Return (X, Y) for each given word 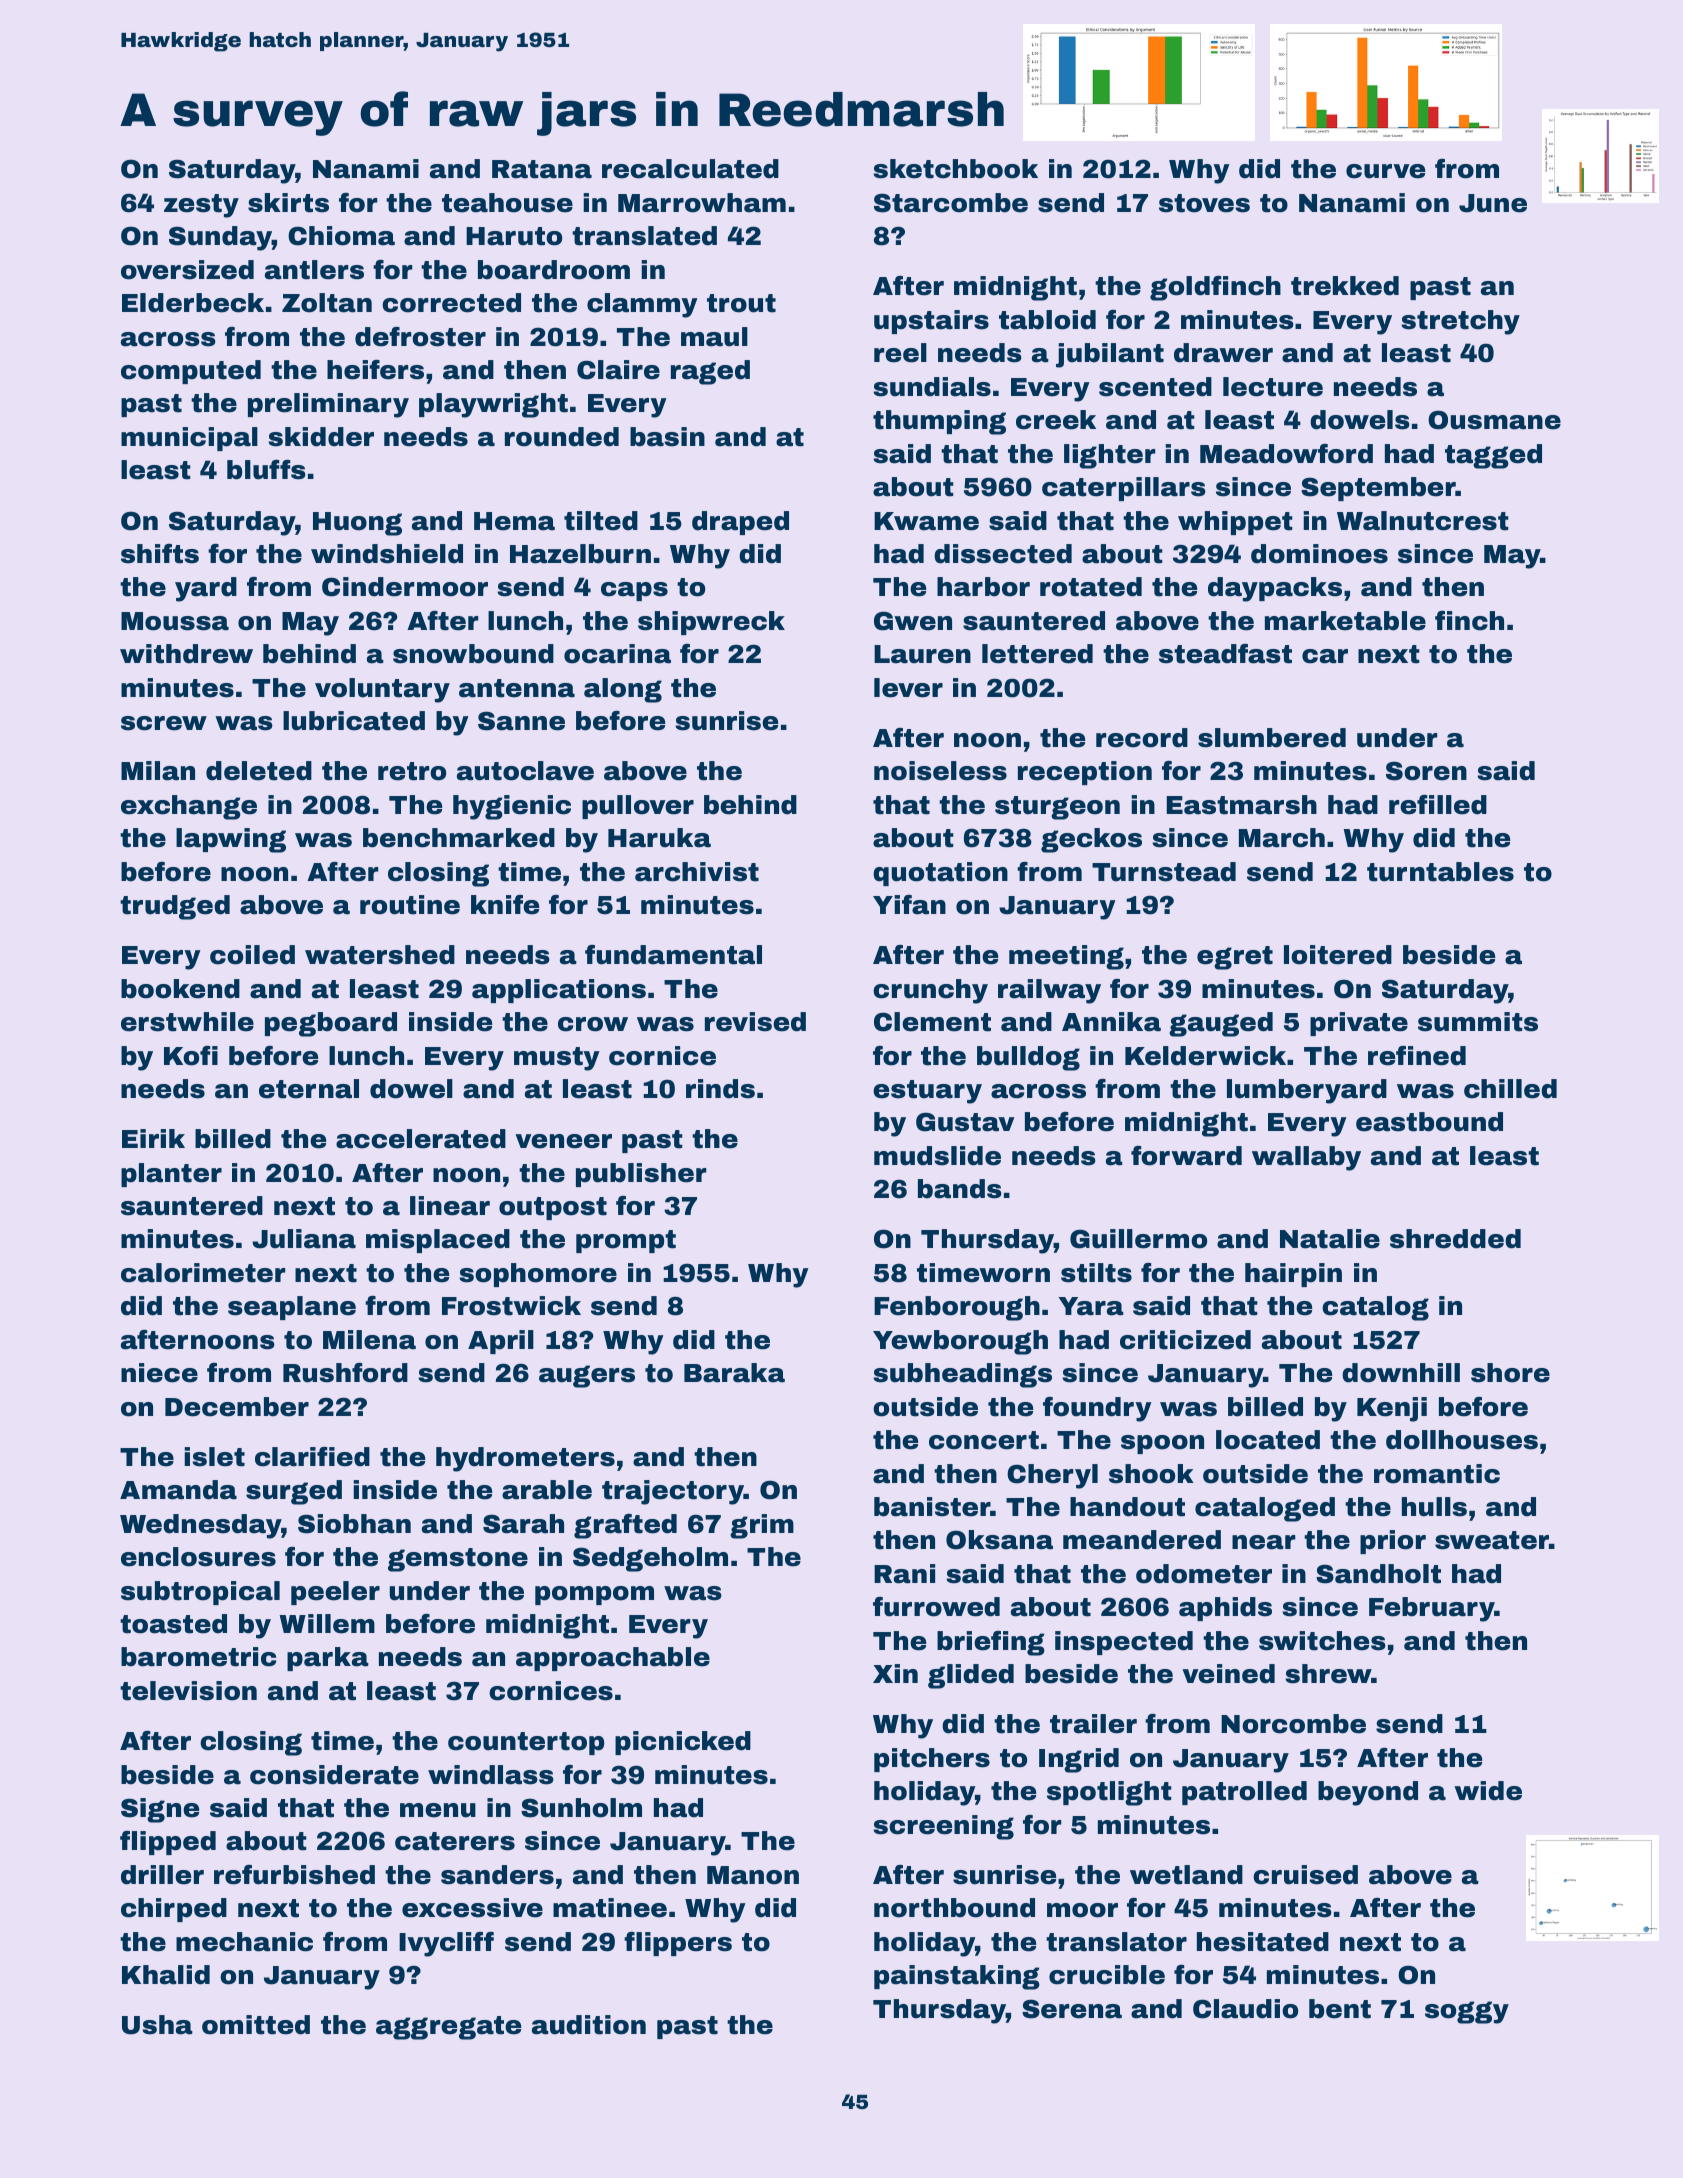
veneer (563, 1141)
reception (1085, 773)
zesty (201, 206)
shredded (1455, 1239)
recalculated (690, 169)
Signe (160, 1810)
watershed (380, 955)
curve (1385, 171)
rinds (720, 1089)
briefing (991, 1643)
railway (1049, 991)
